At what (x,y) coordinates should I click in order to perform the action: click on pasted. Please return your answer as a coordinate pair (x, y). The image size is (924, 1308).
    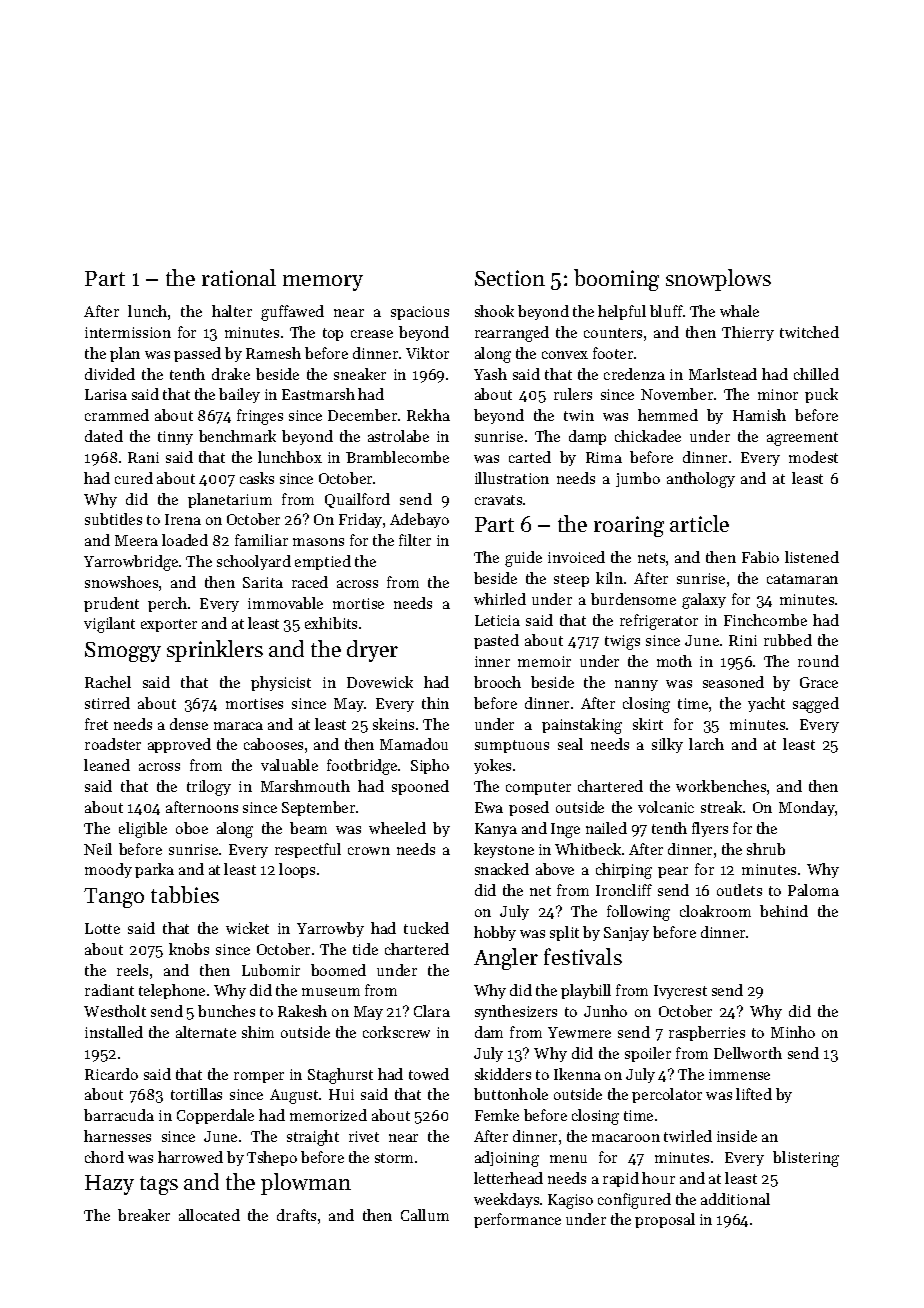
    Looking at the image, I should click on (496, 641).
